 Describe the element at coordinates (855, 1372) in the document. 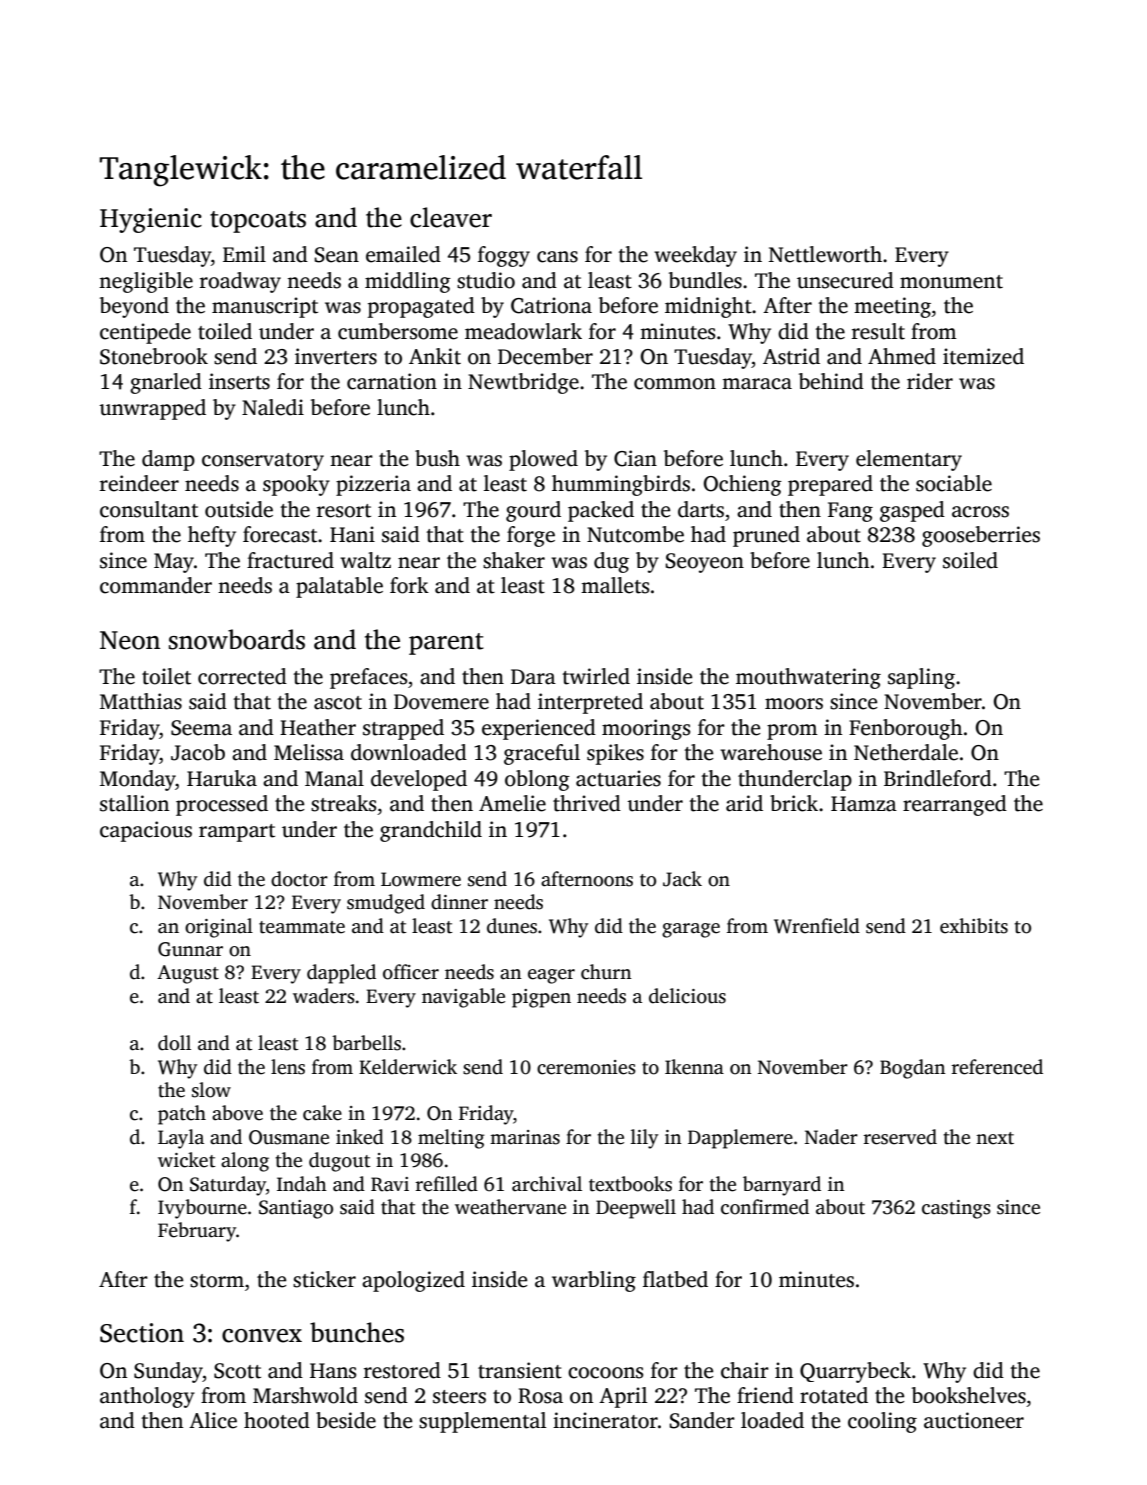

I see `Quarrybeck` at that location.
